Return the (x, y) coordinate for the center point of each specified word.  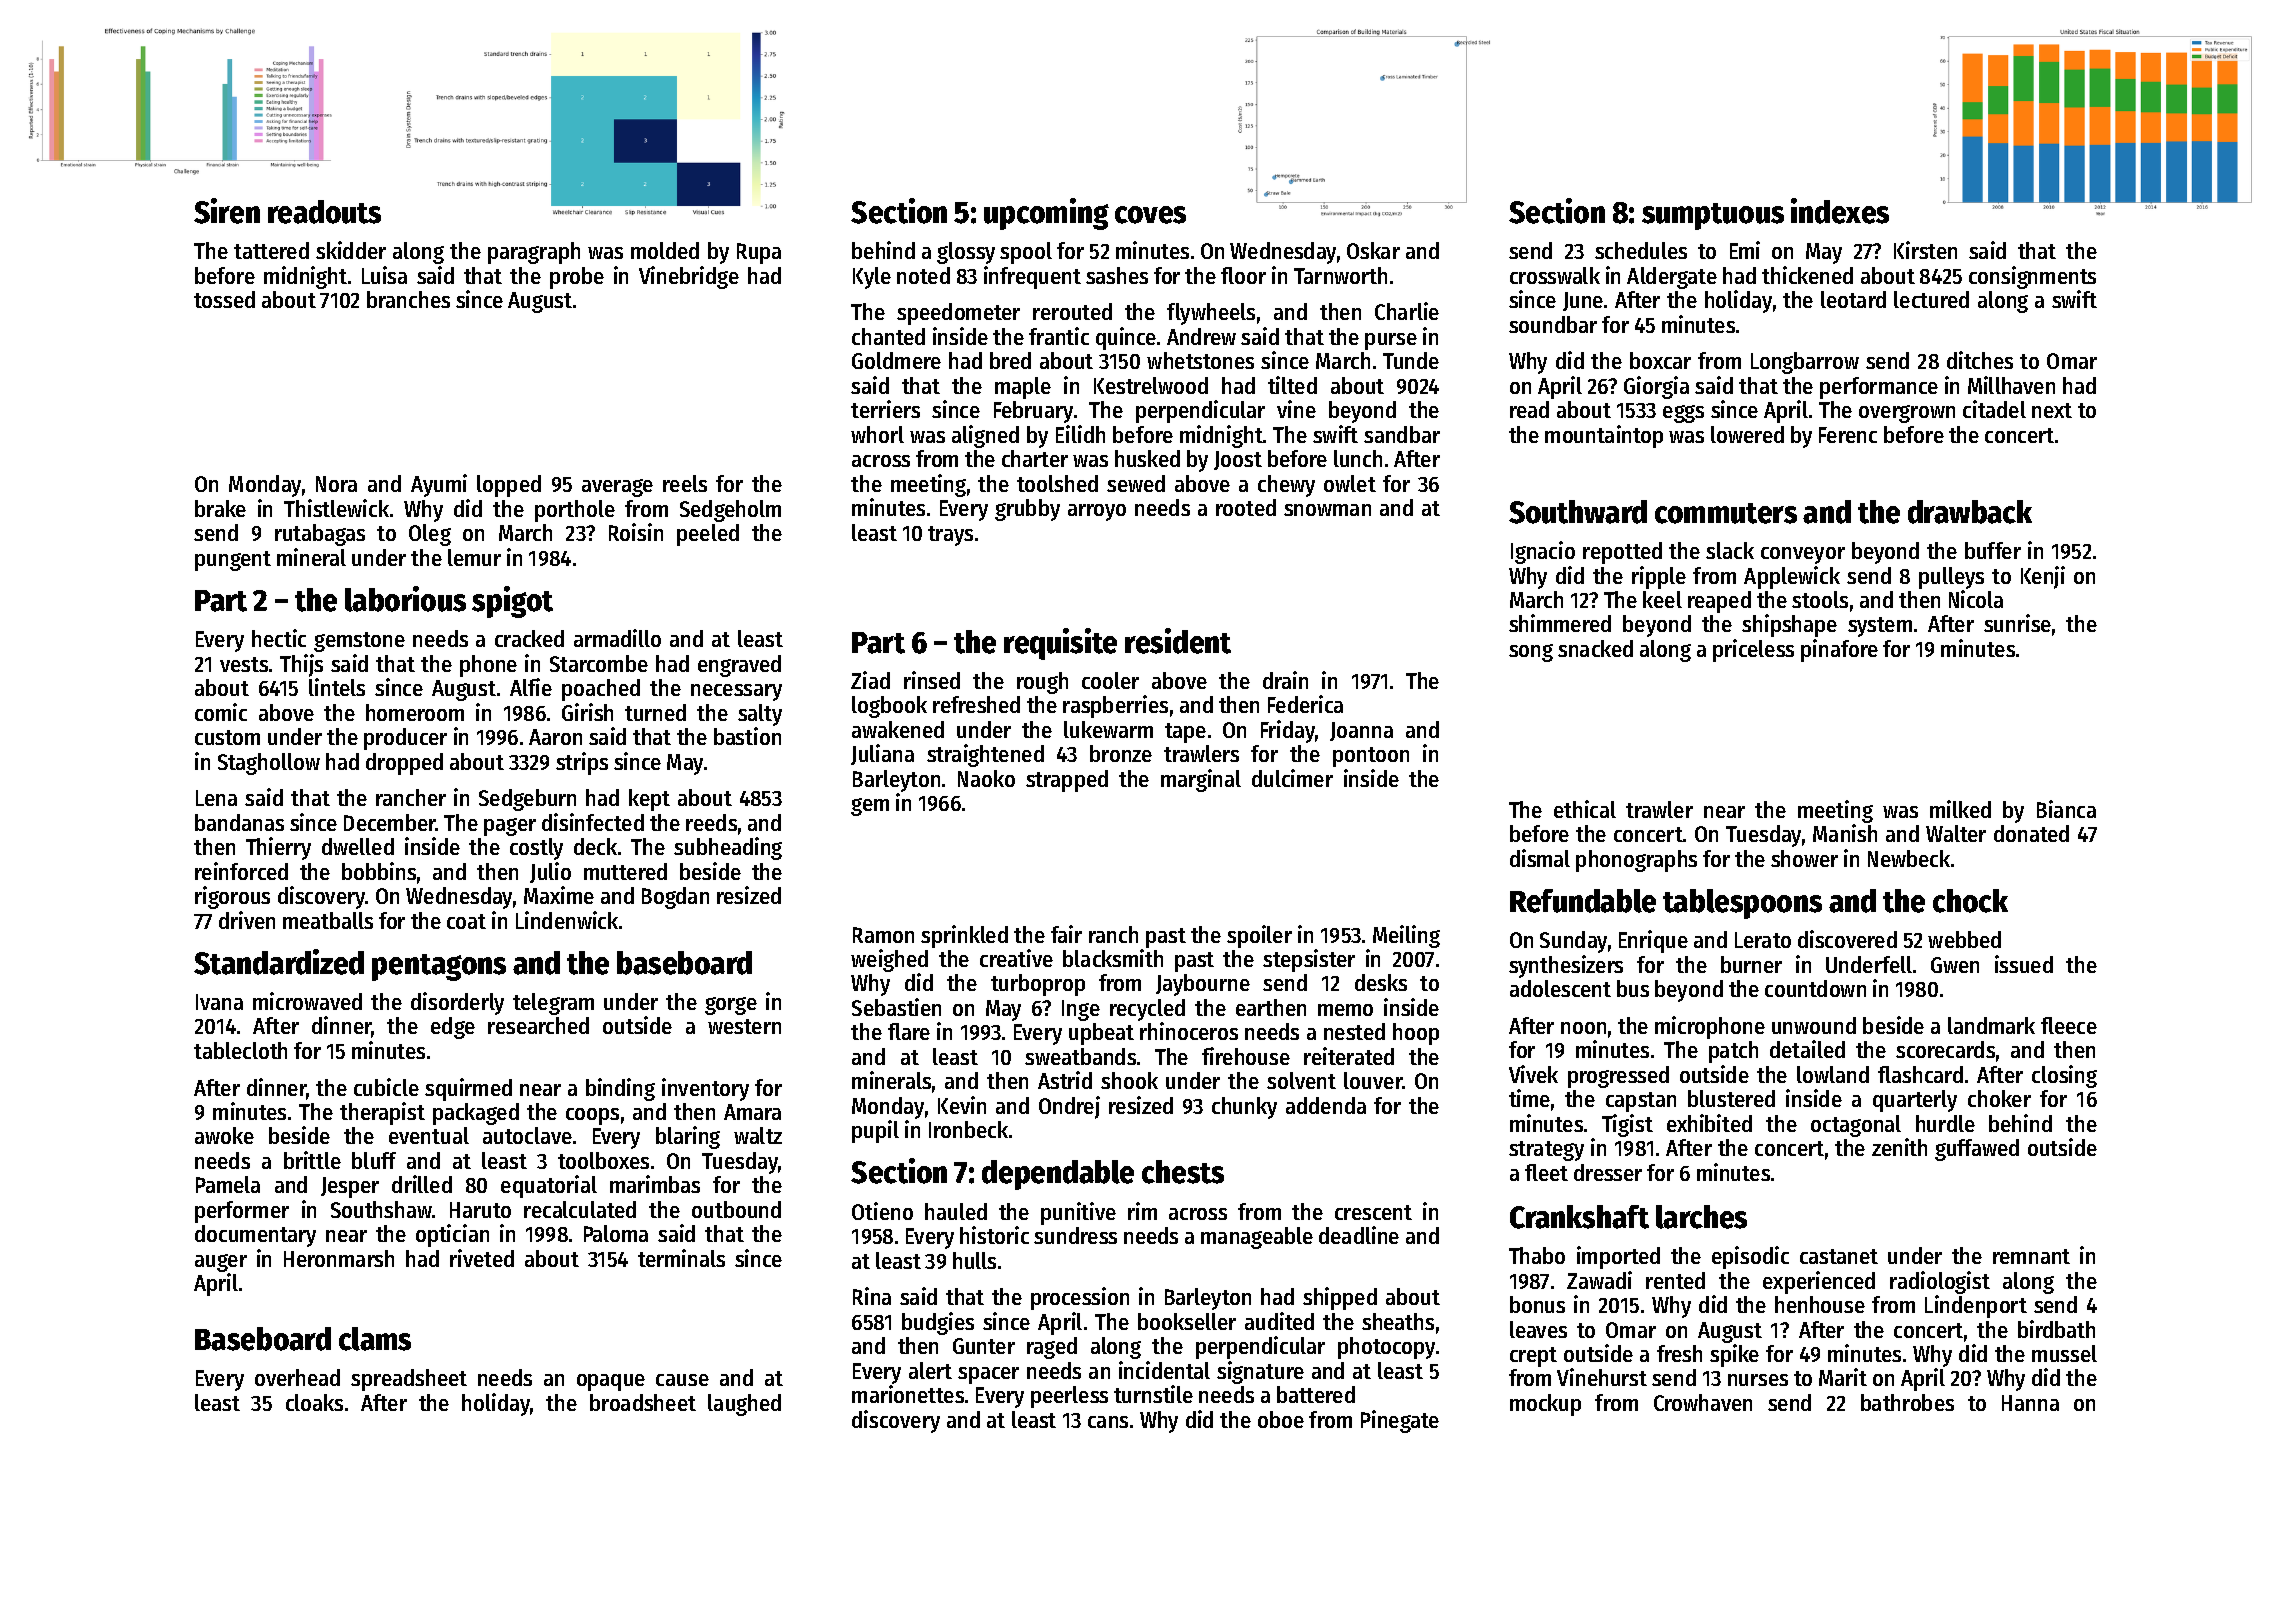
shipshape (1789, 625)
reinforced (241, 871)
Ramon (883, 935)
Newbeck (1909, 858)
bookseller (1187, 1321)
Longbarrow (1805, 363)
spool (1026, 253)
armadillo (617, 638)
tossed (224, 299)
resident (1178, 641)
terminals (681, 1258)
